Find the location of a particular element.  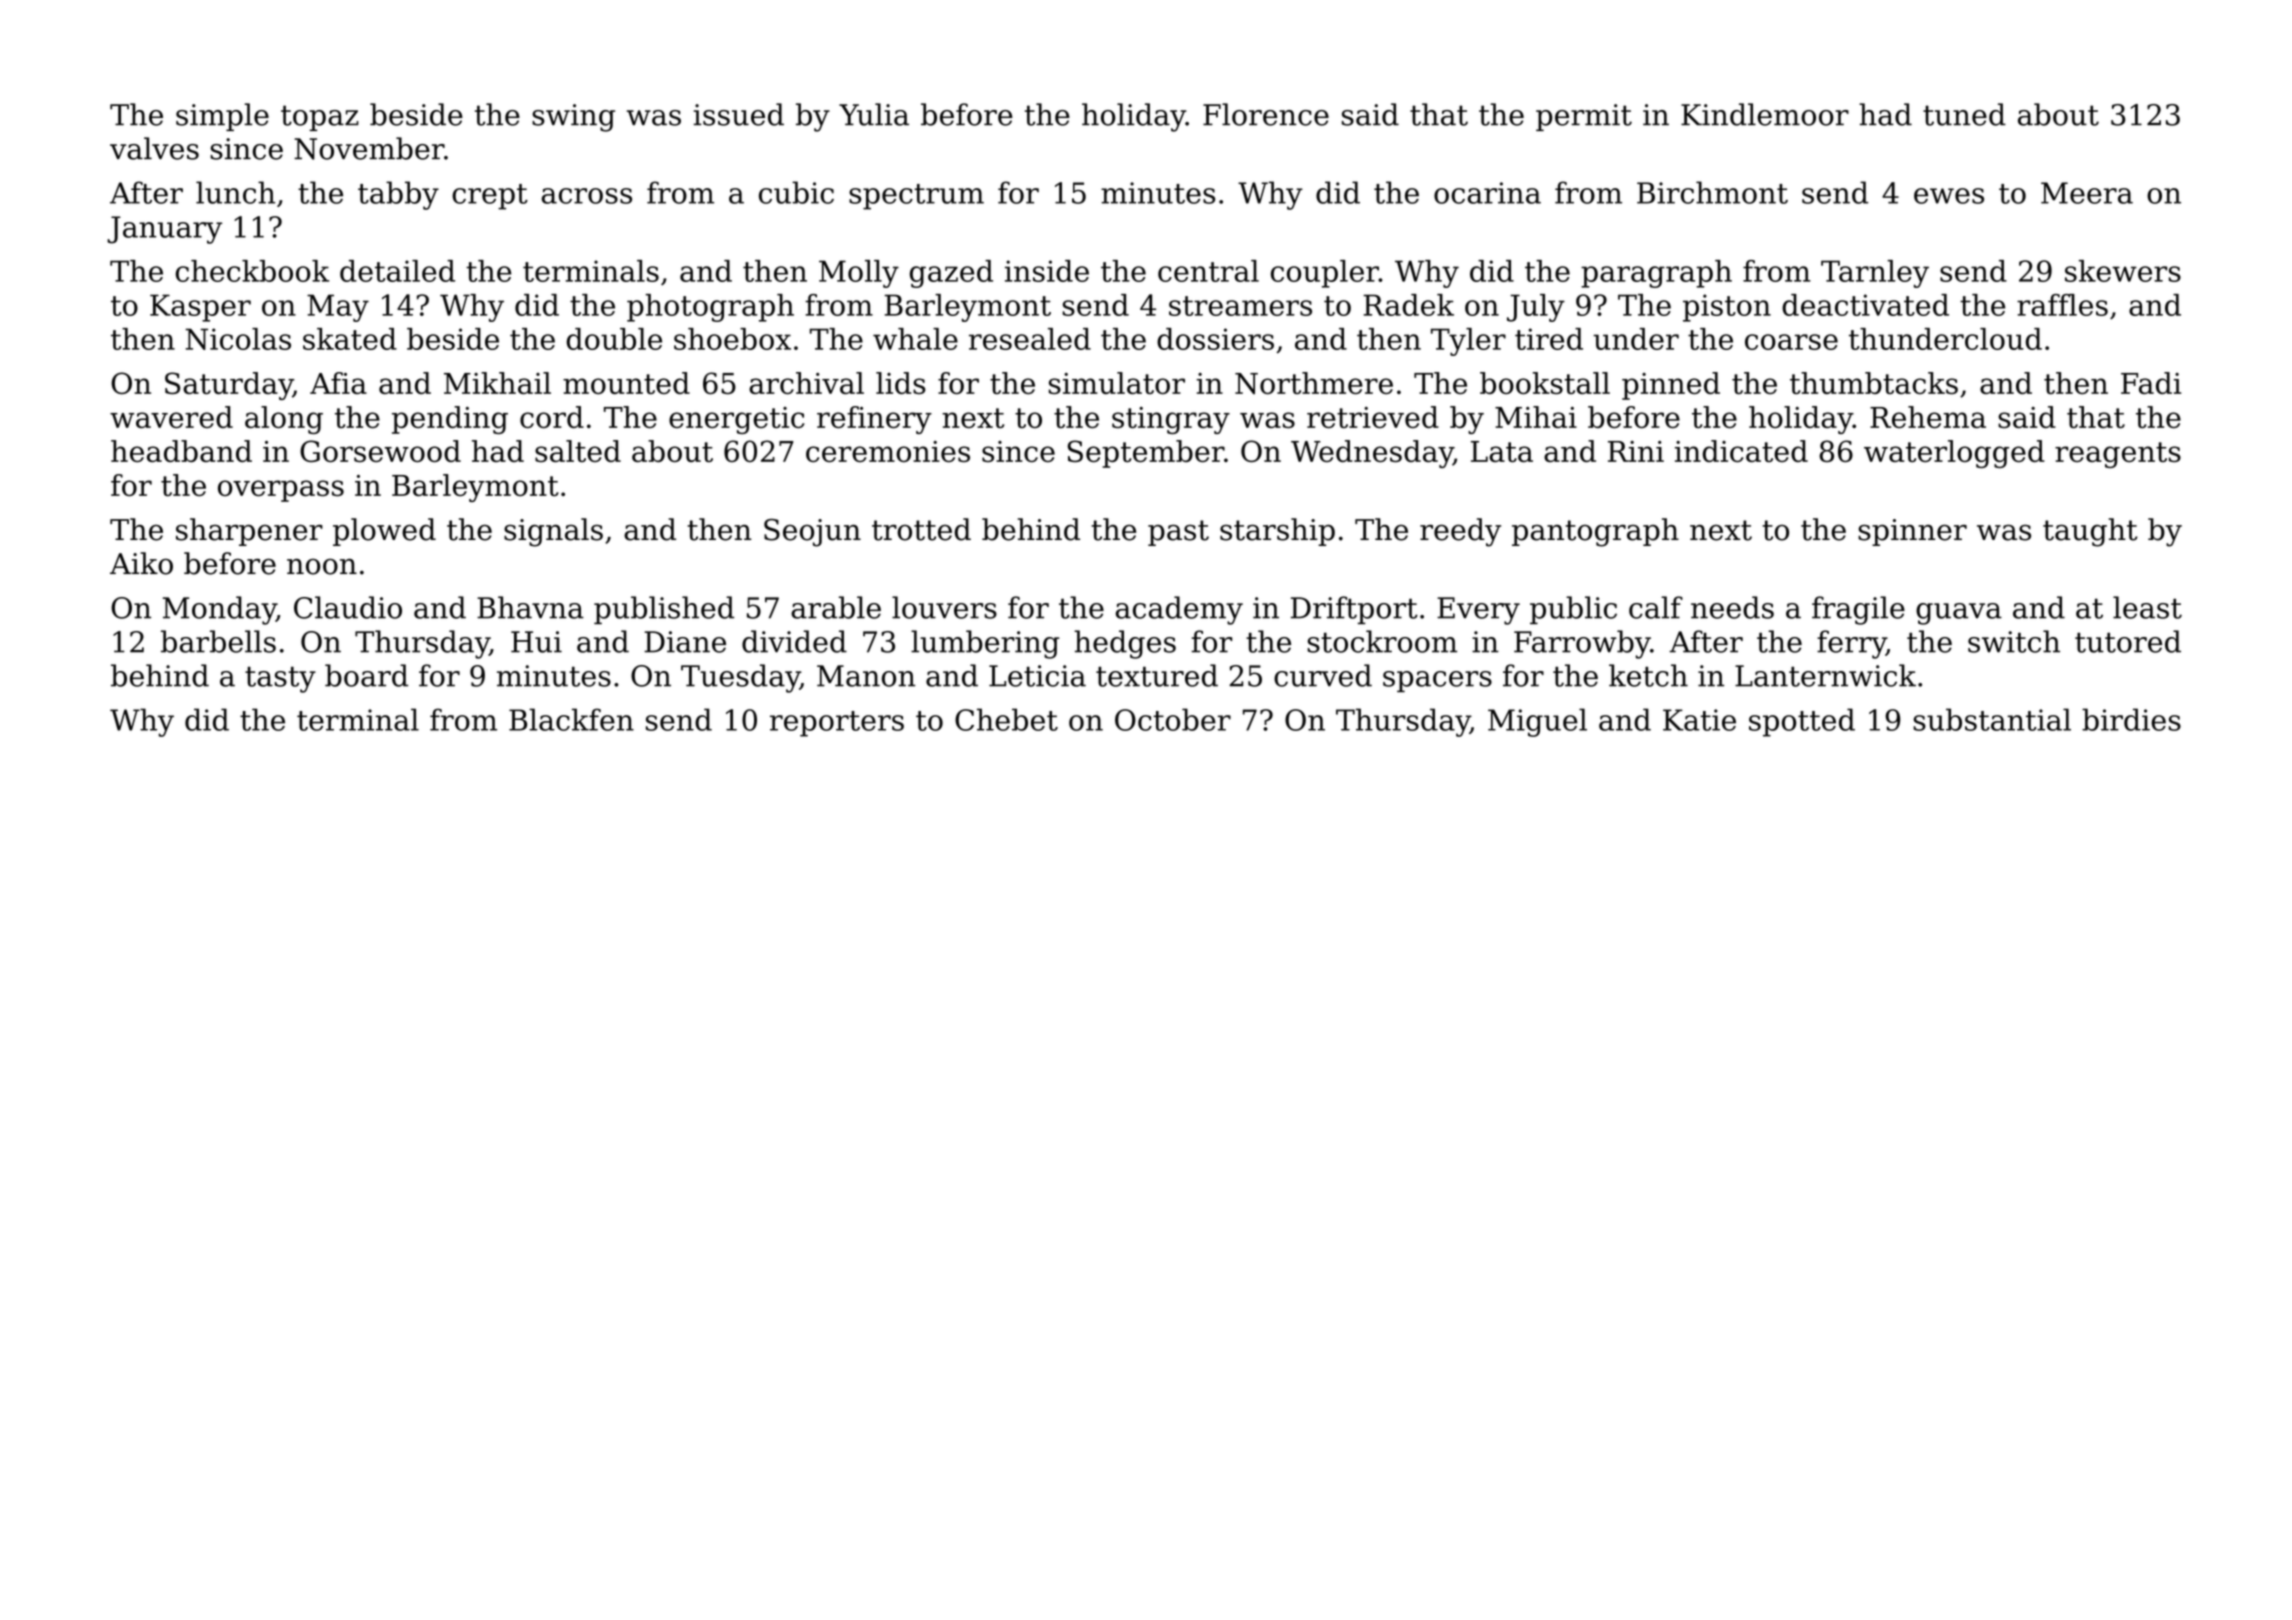

Yulia is located at coordinates (874, 114).
